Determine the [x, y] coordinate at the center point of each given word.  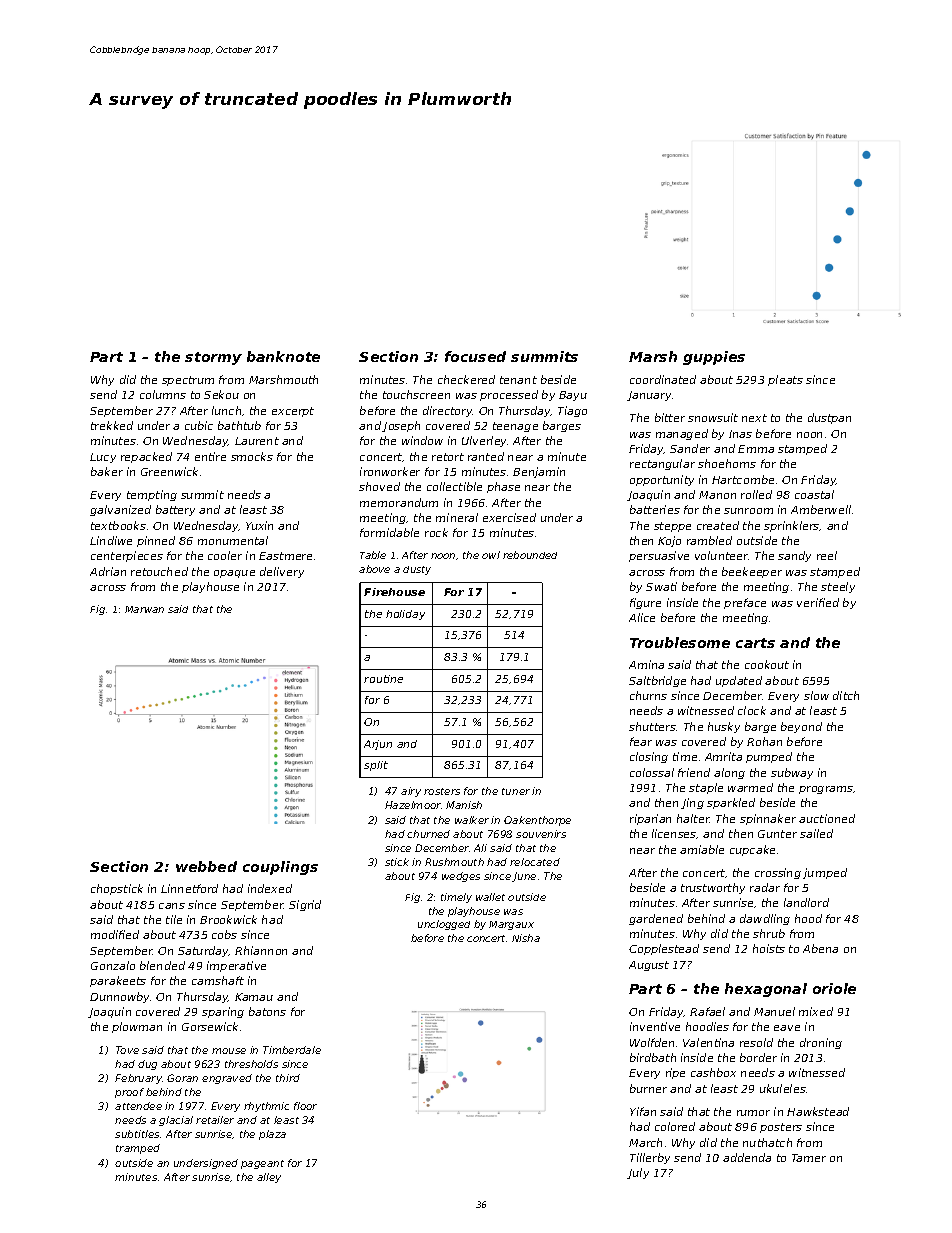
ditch [846, 695]
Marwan [144, 609]
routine [383, 679]
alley [269, 1178]
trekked [112, 425]
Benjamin [539, 472]
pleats [785, 380]
